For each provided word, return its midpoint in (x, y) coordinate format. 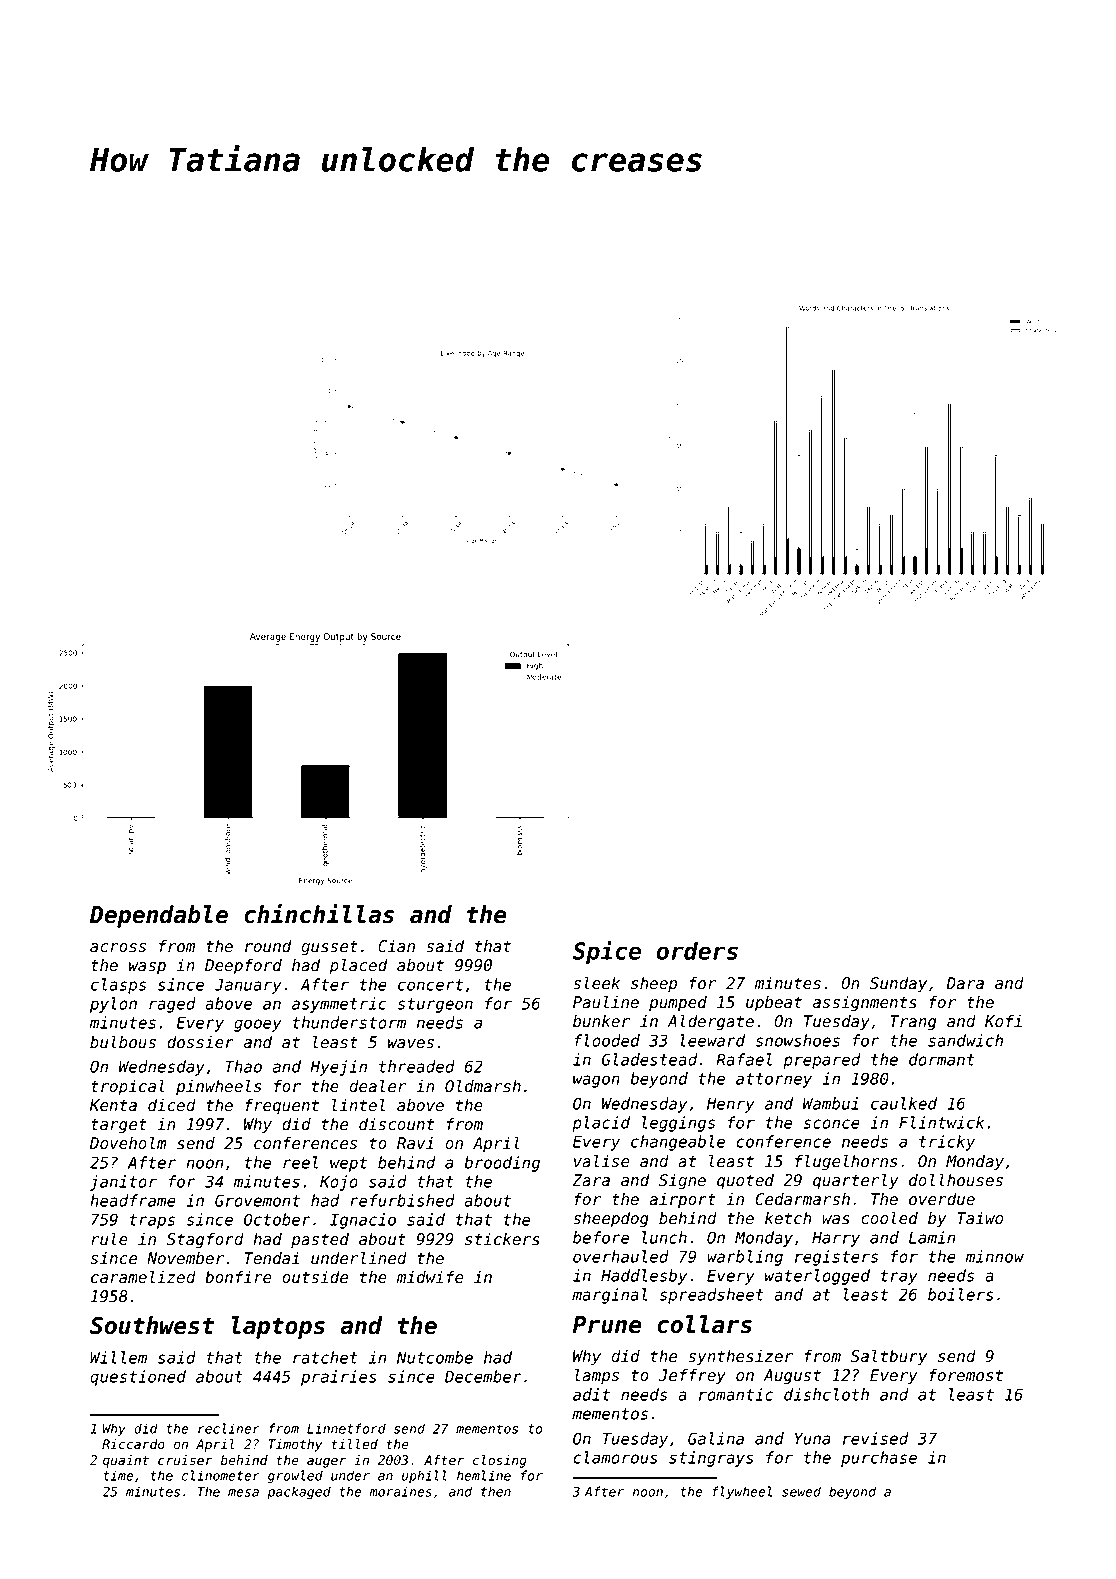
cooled (889, 1218)
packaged (299, 1492)
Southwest (152, 1325)
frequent (282, 1106)
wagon (596, 1081)
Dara (965, 983)
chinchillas (319, 914)
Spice (606, 952)
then (496, 1491)
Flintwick (941, 1122)
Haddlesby (644, 1277)
